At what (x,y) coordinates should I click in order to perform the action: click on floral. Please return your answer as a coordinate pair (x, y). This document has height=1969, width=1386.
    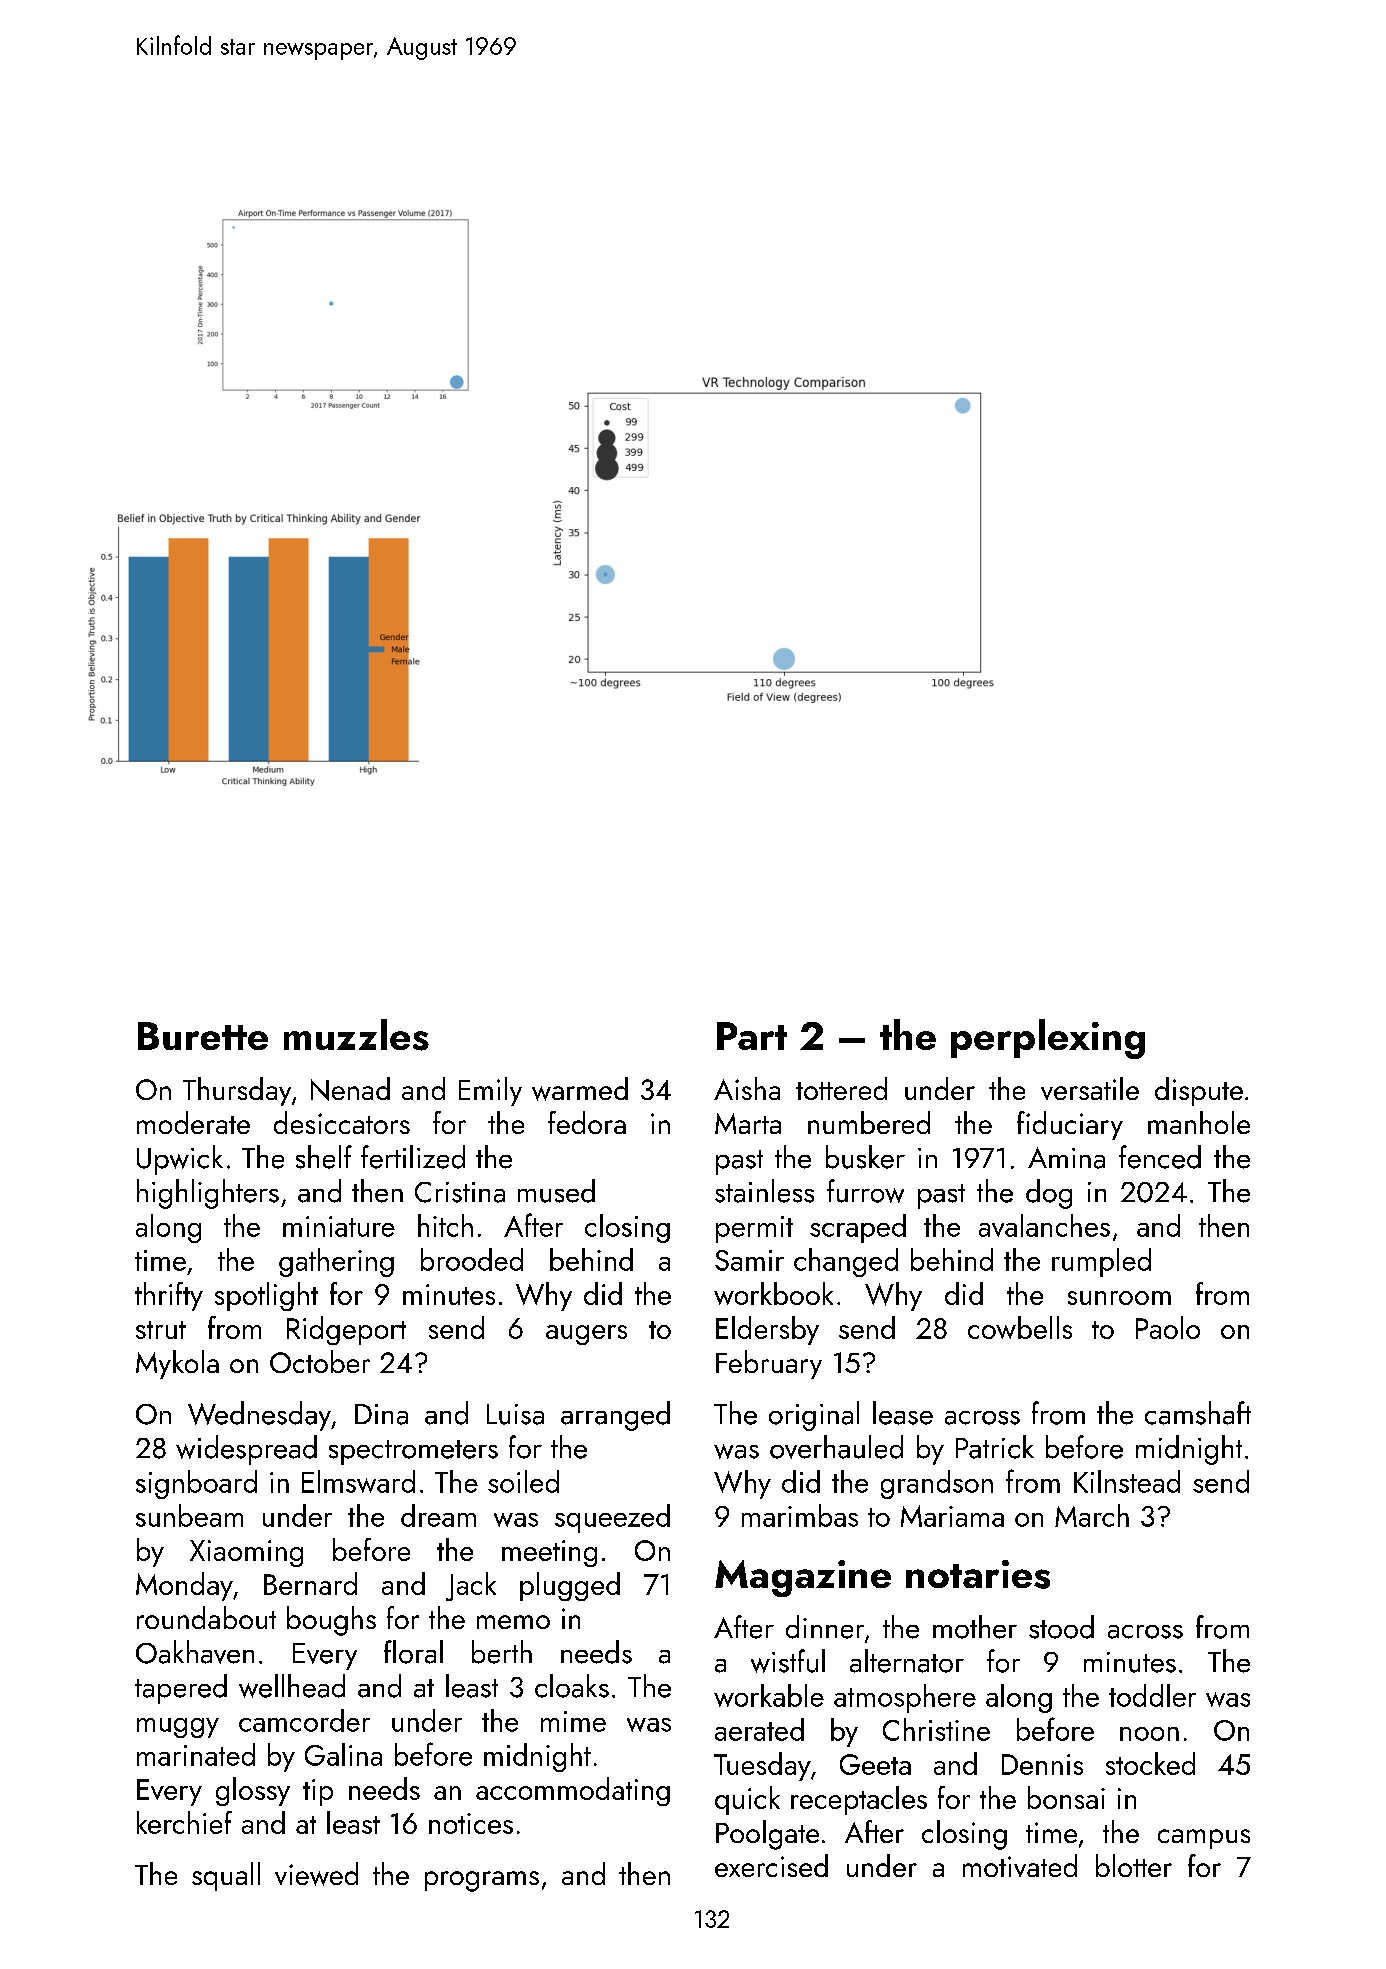
    Looking at the image, I should click on (413, 1652).
